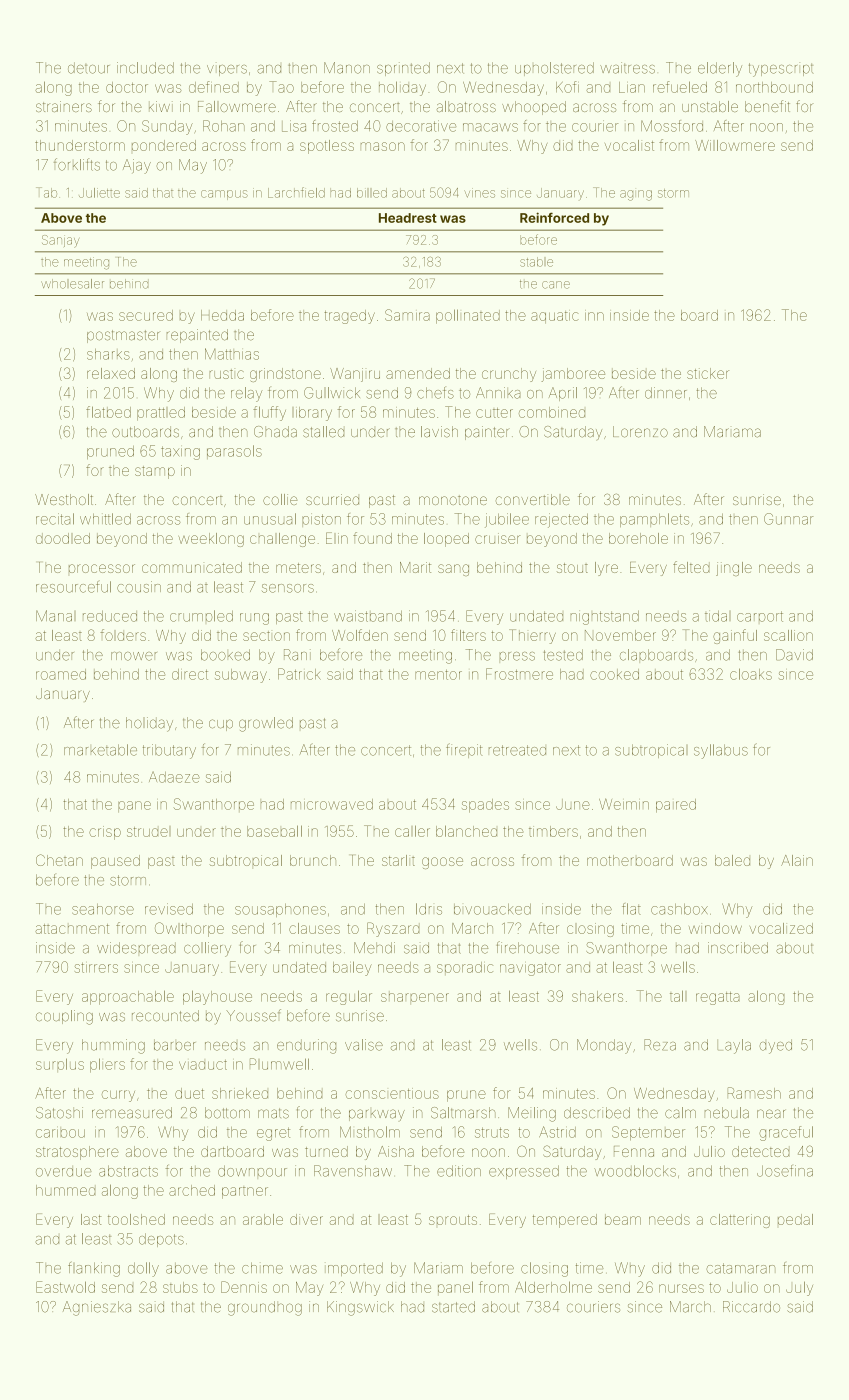 The image size is (849, 1400). What do you see at coordinates (234, 452) in the document?
I see `parasols` at bounding box center [234, 452].
